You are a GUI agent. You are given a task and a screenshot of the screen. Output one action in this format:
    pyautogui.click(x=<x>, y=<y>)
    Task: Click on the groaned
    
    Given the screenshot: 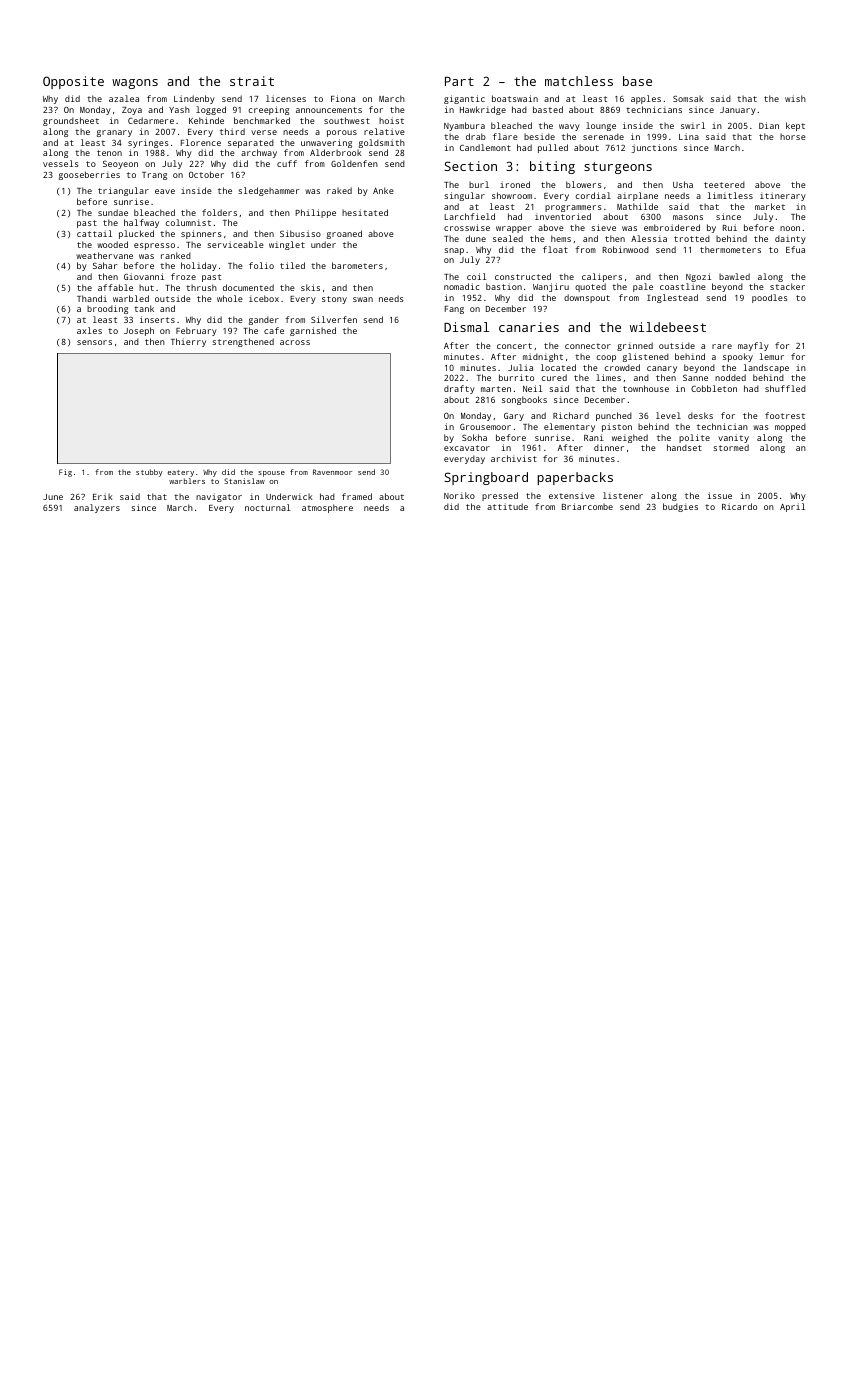 What is the action you would take?
    pyautogui.click(x=344, y=234)
